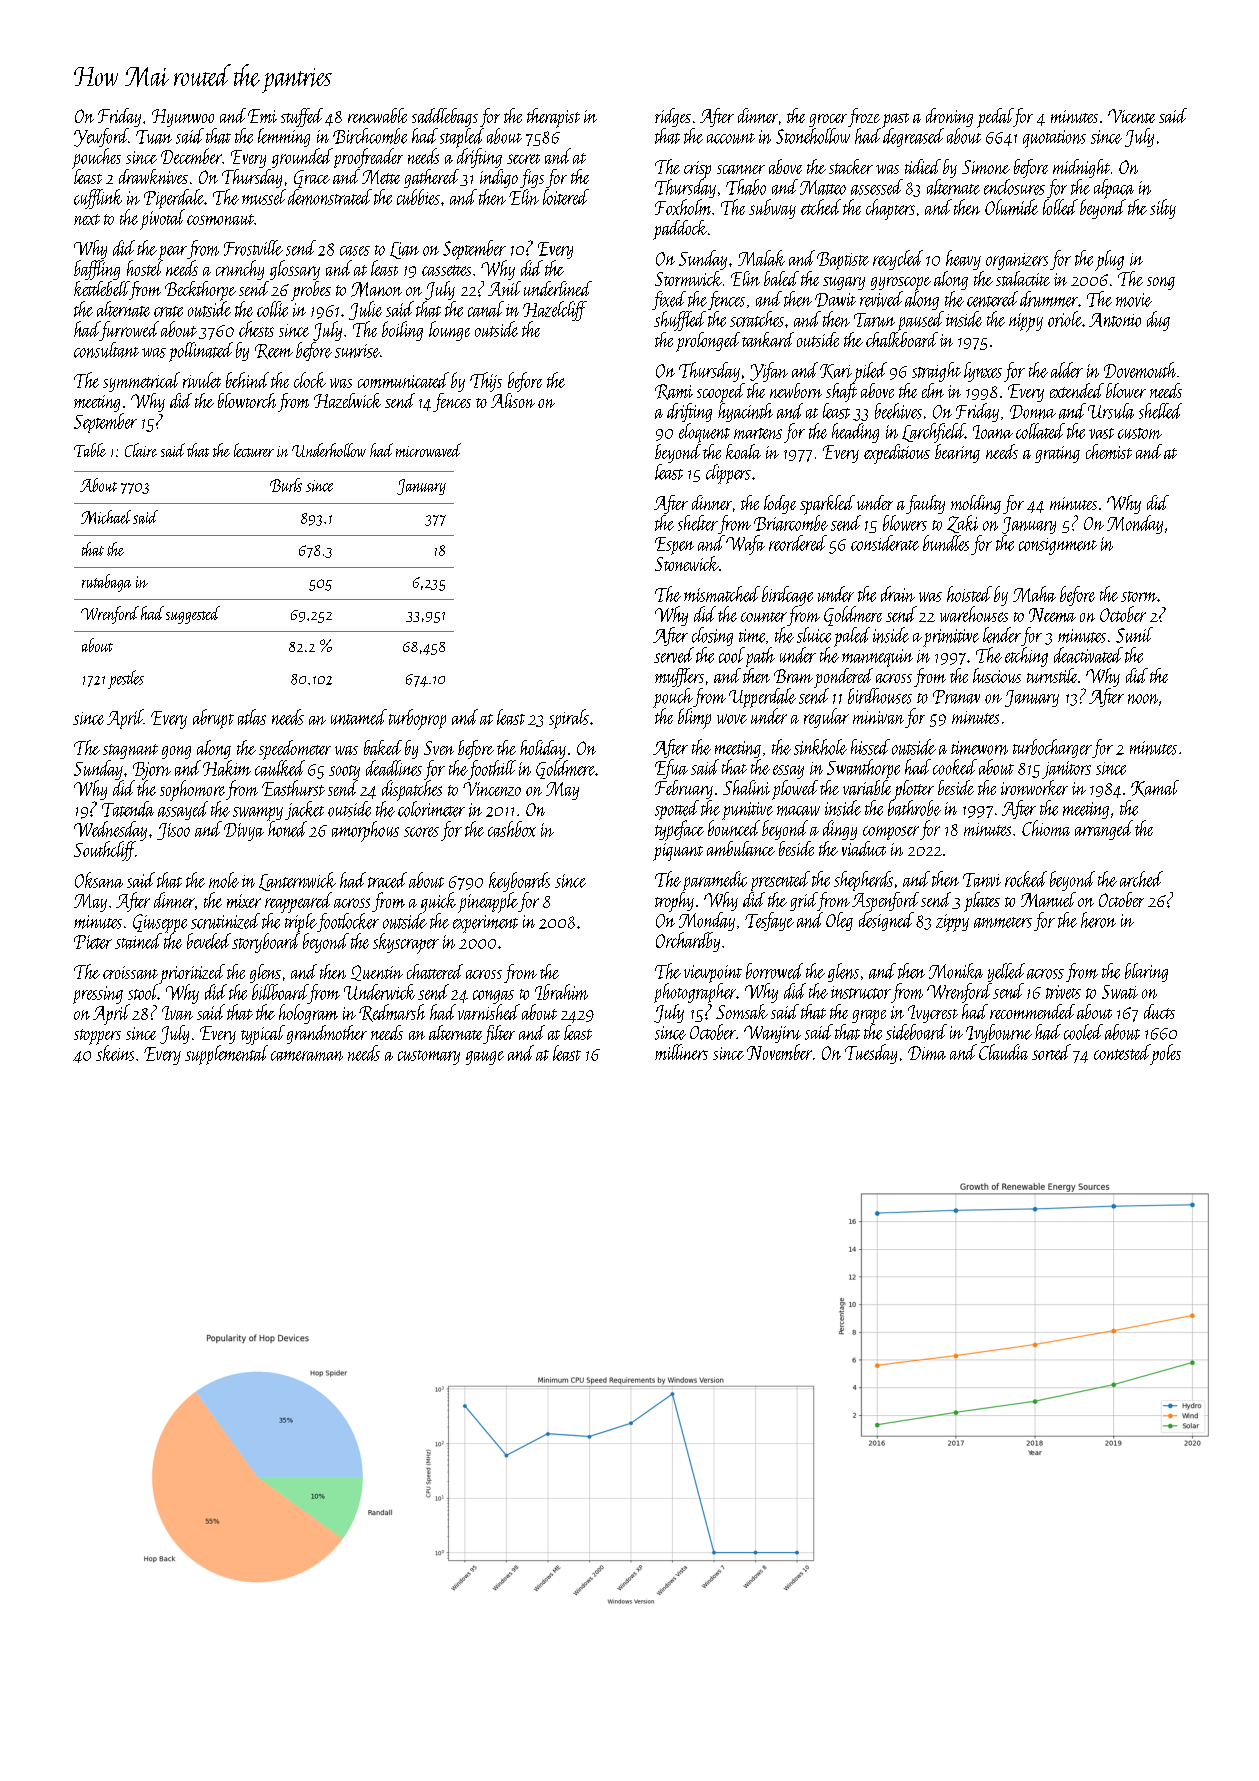 This screenshot has height=1781, width=1259. I want to click on noon, so click(1143, 699).
